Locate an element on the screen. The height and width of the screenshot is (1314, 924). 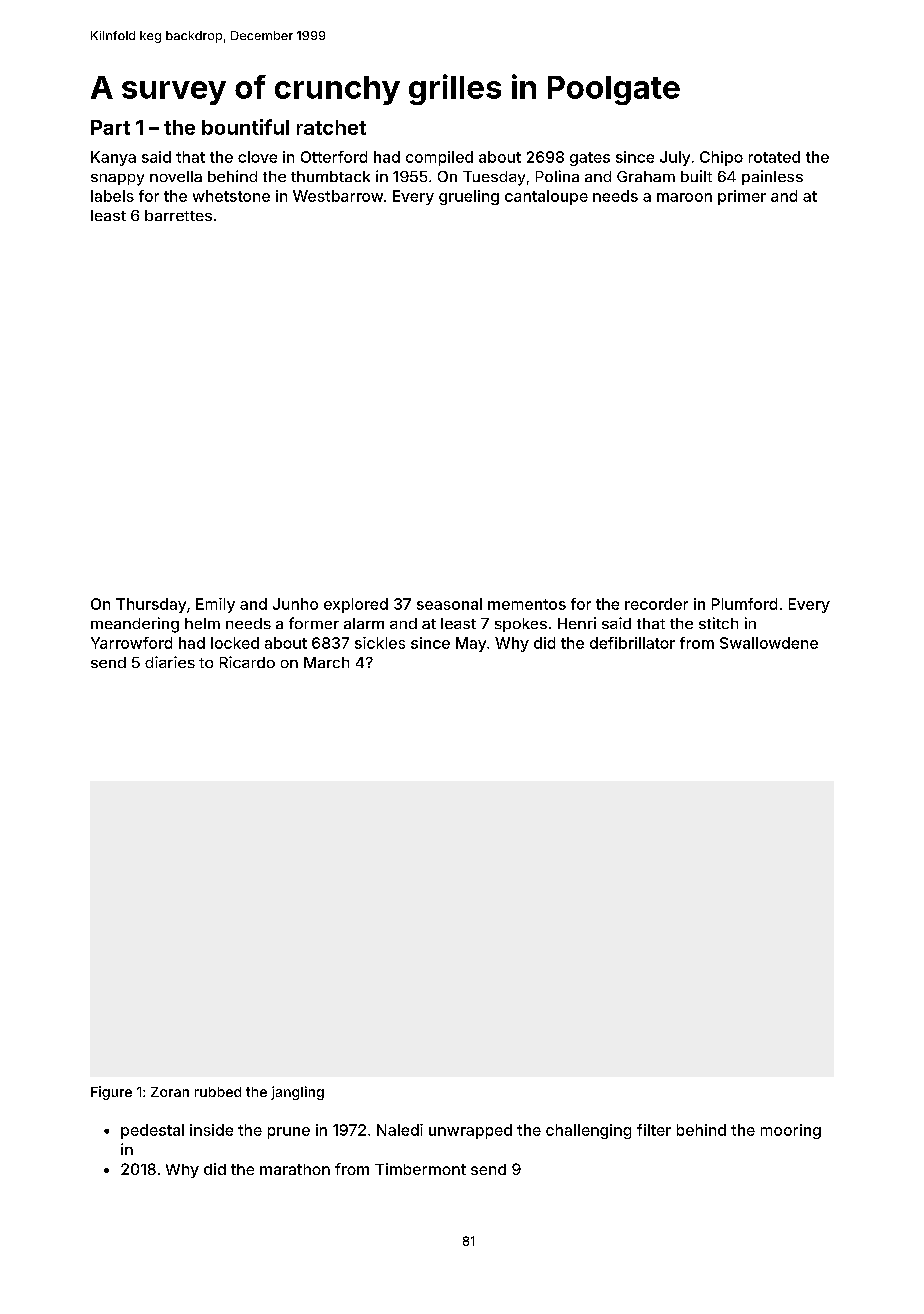
maroon is located at coordinates (684, 197).
